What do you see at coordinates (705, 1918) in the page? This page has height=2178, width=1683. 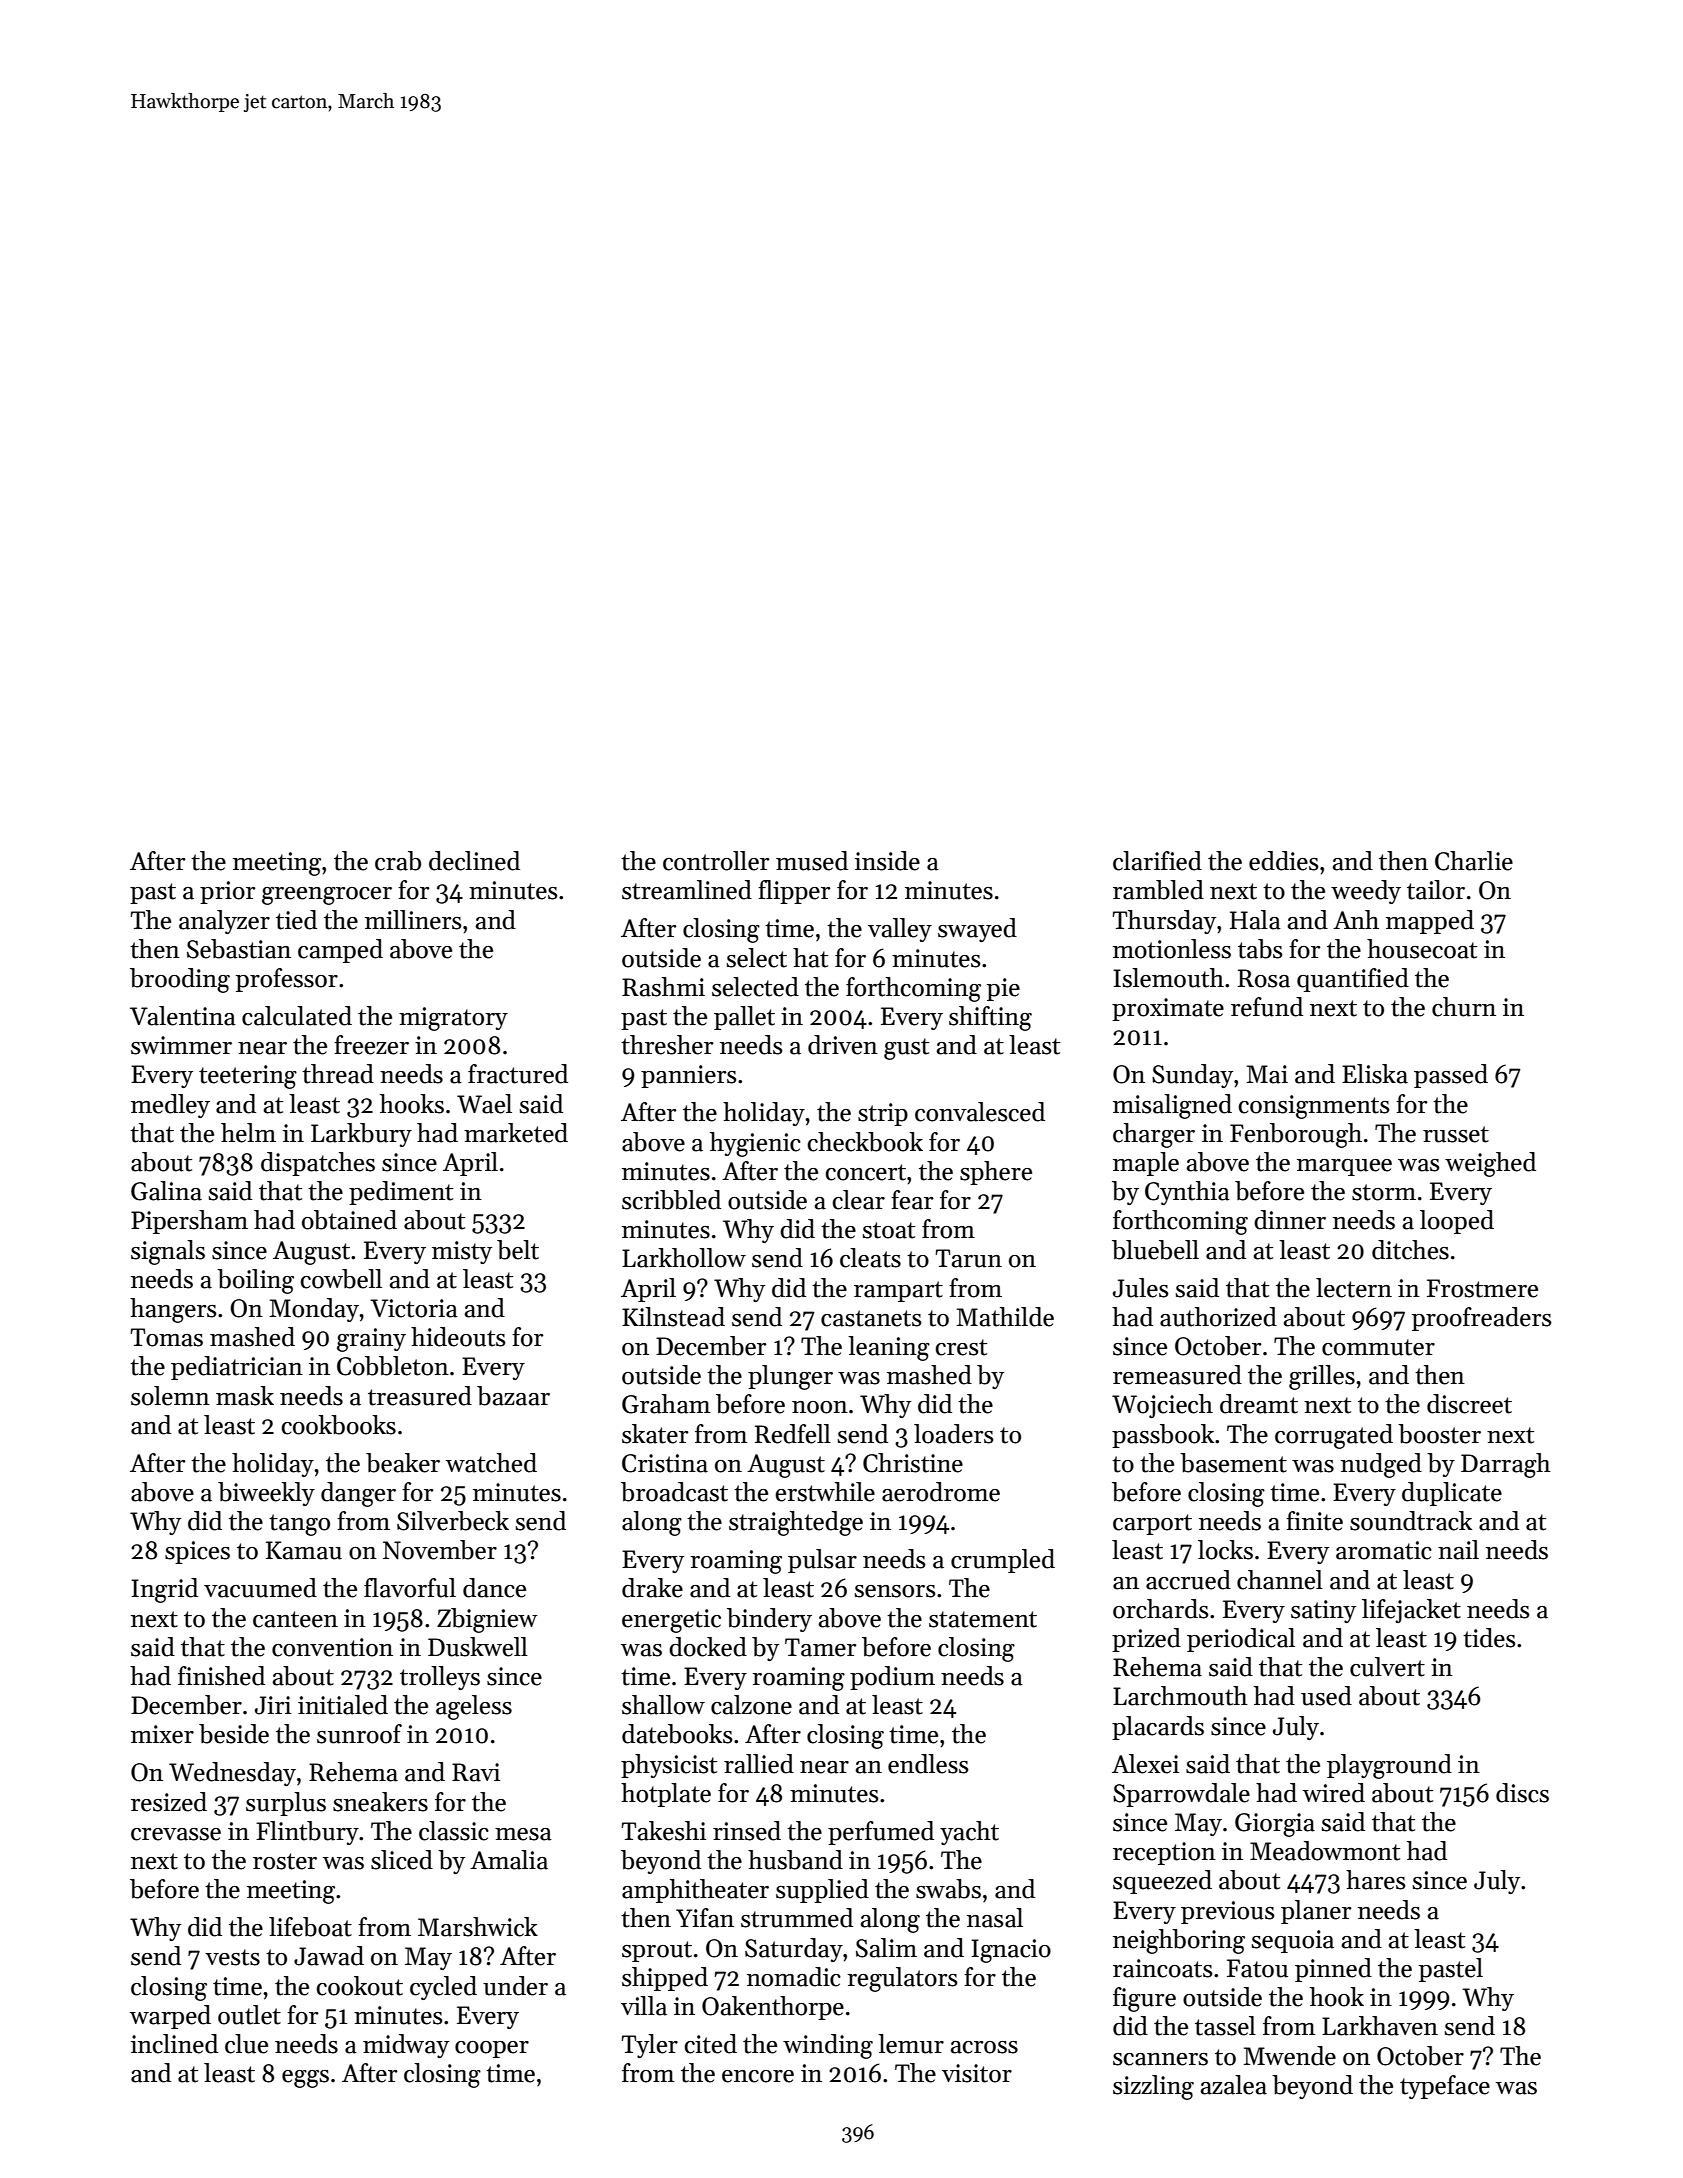 I see `Yifan` at bounding box center [705, 1918].
